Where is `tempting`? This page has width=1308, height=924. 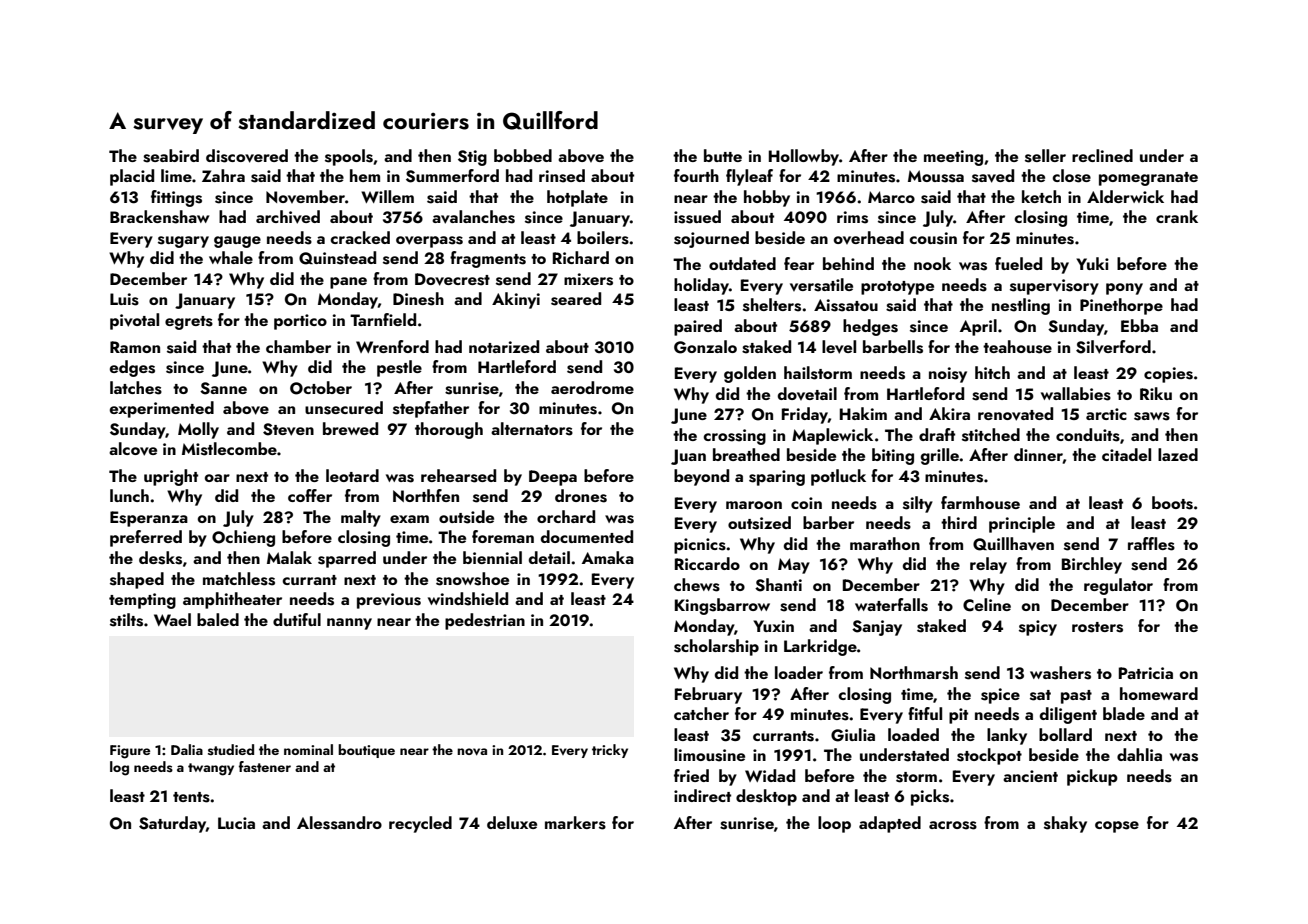 tempting is located at coordinates (142, 601).
